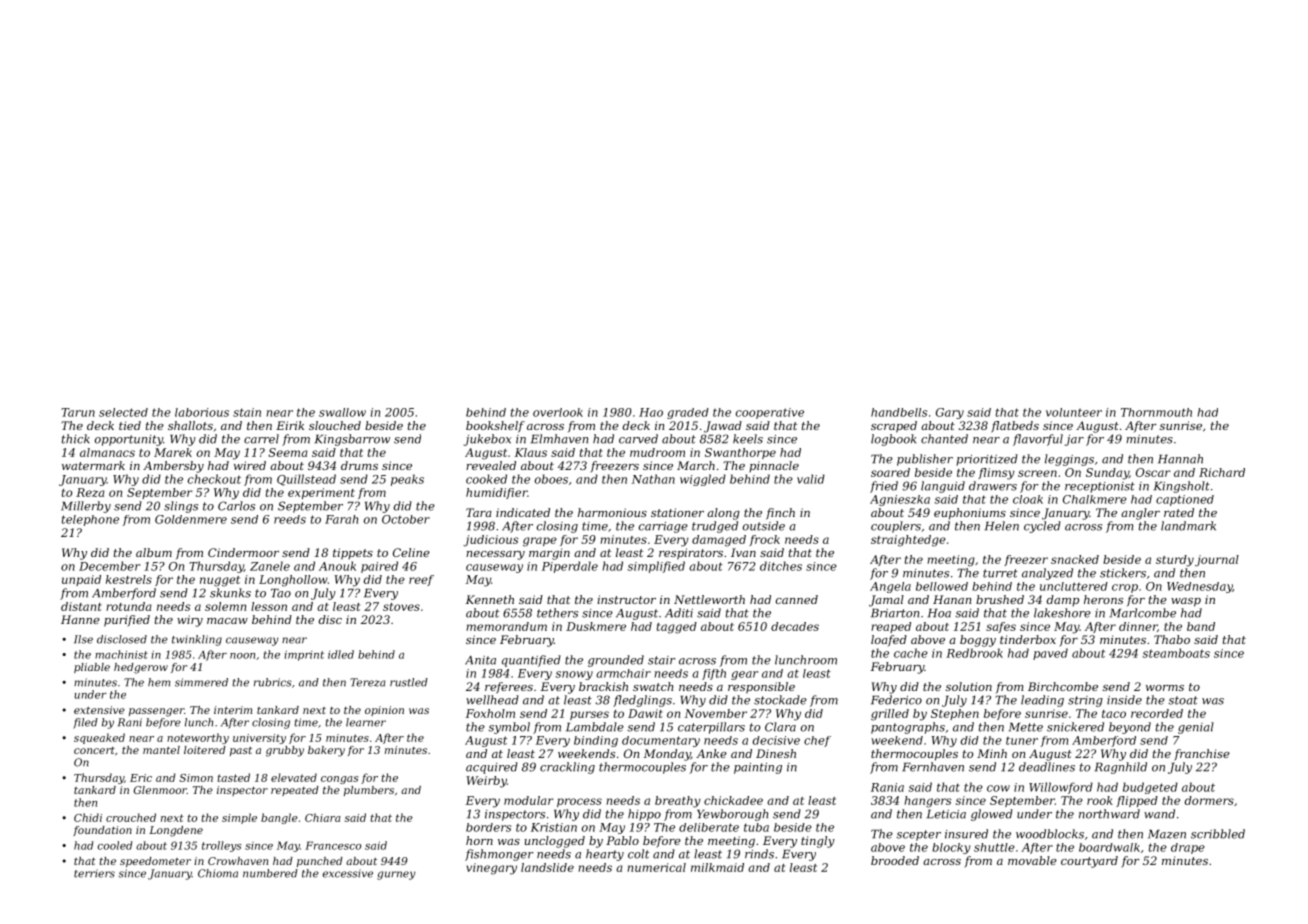  What do you see at coordinates (1176, 653) in the screenshot?
I see `steamboats` at bounding box center [1176, 653].
